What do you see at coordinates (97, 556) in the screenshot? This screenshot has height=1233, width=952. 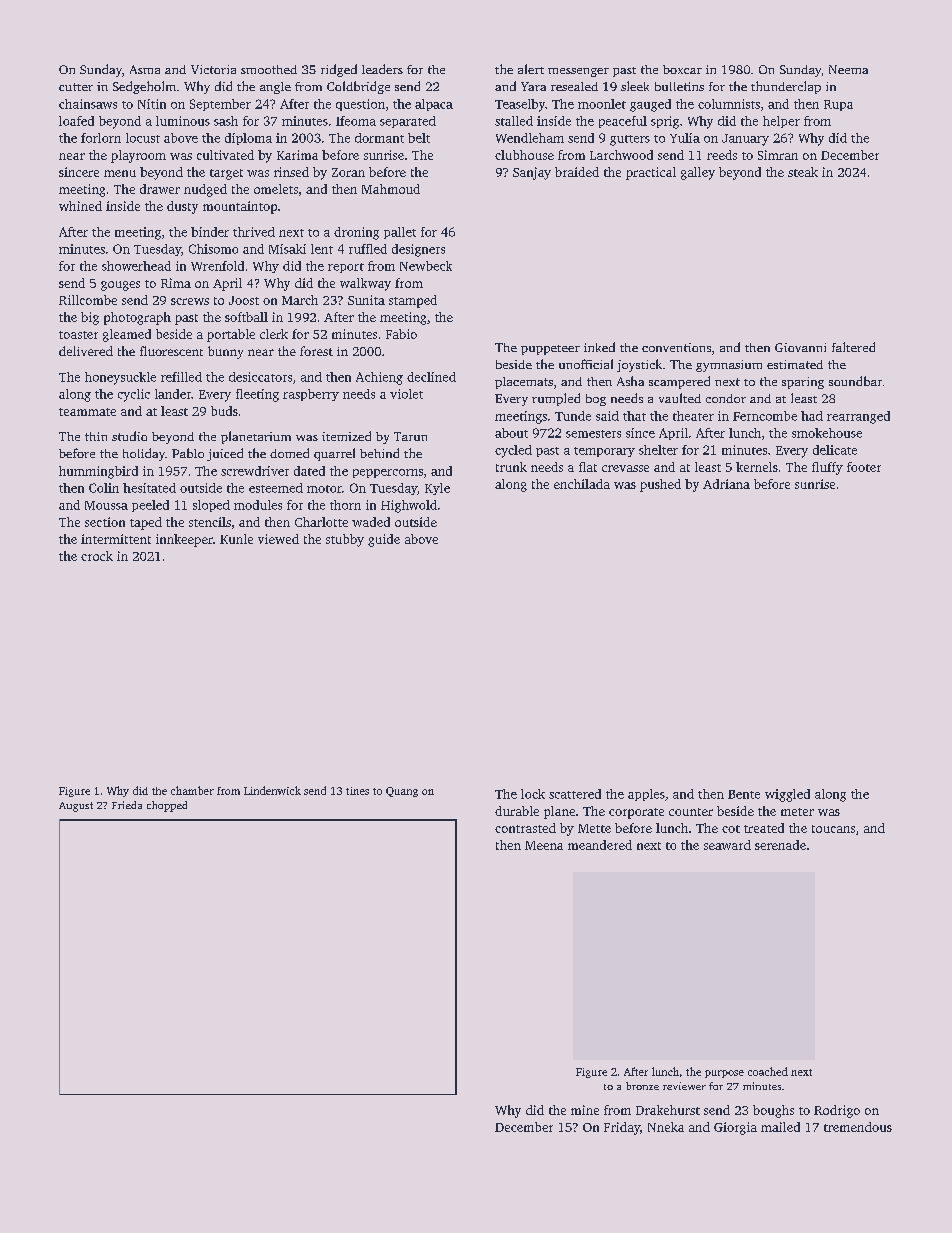 I see `crock` at bounding box center [97, 556].
